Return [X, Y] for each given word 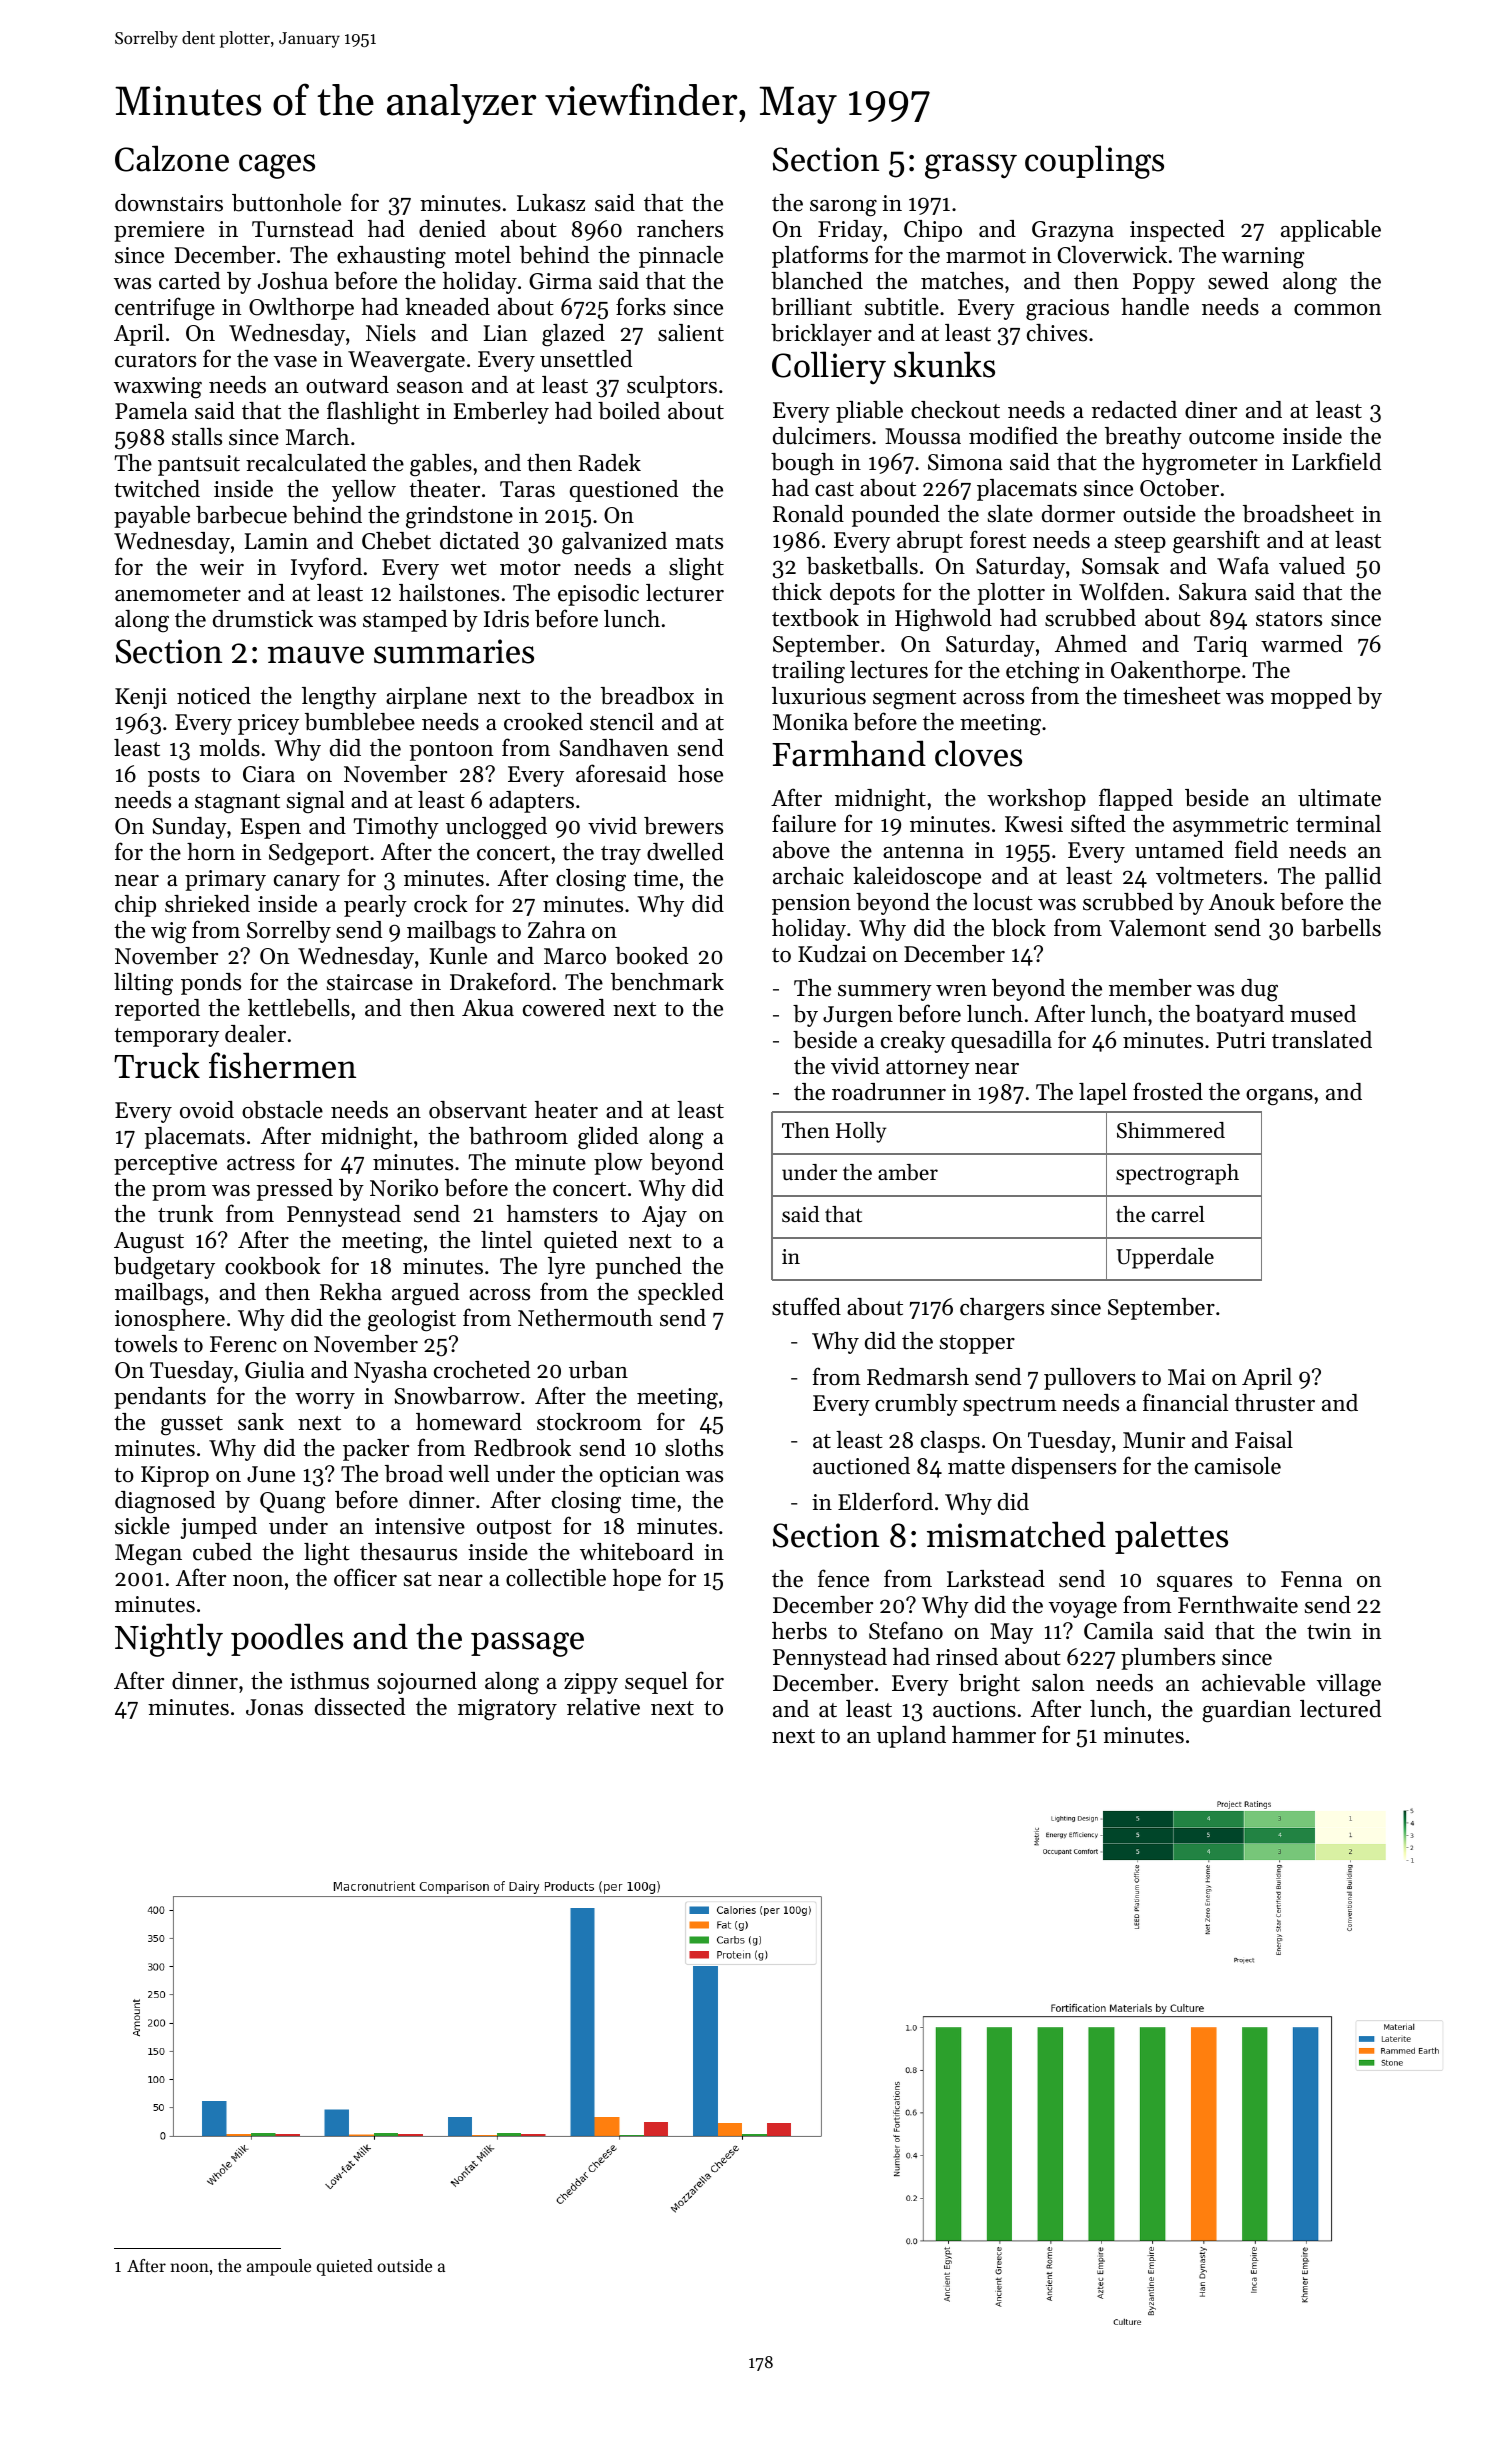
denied [452, 229]
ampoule [279, 2267]
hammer [994, 1735]
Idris [506, 619]
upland [911, 1737]
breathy [1143, 438]
